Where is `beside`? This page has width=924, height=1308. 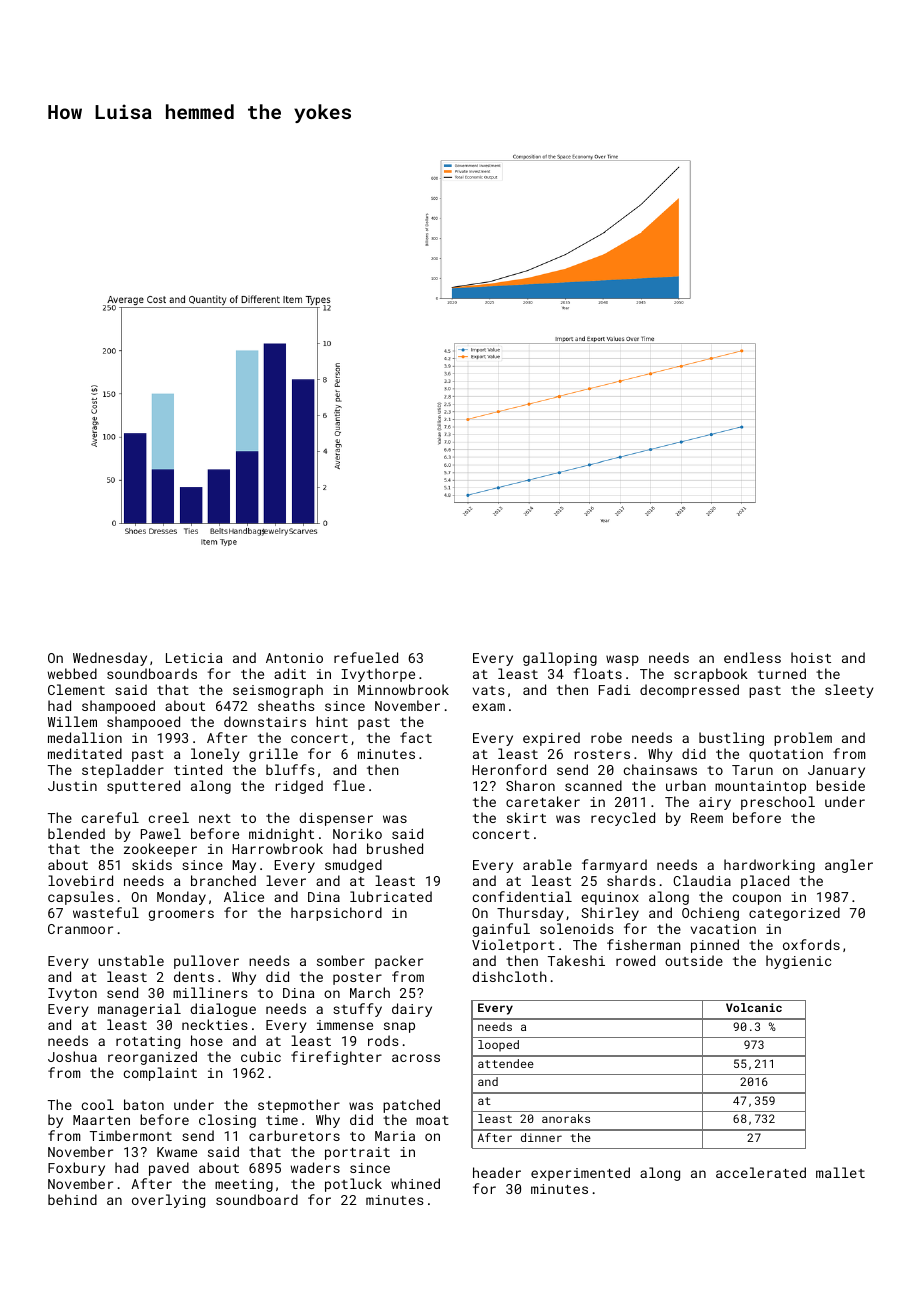
beside is located at coordinates (840, 785).
